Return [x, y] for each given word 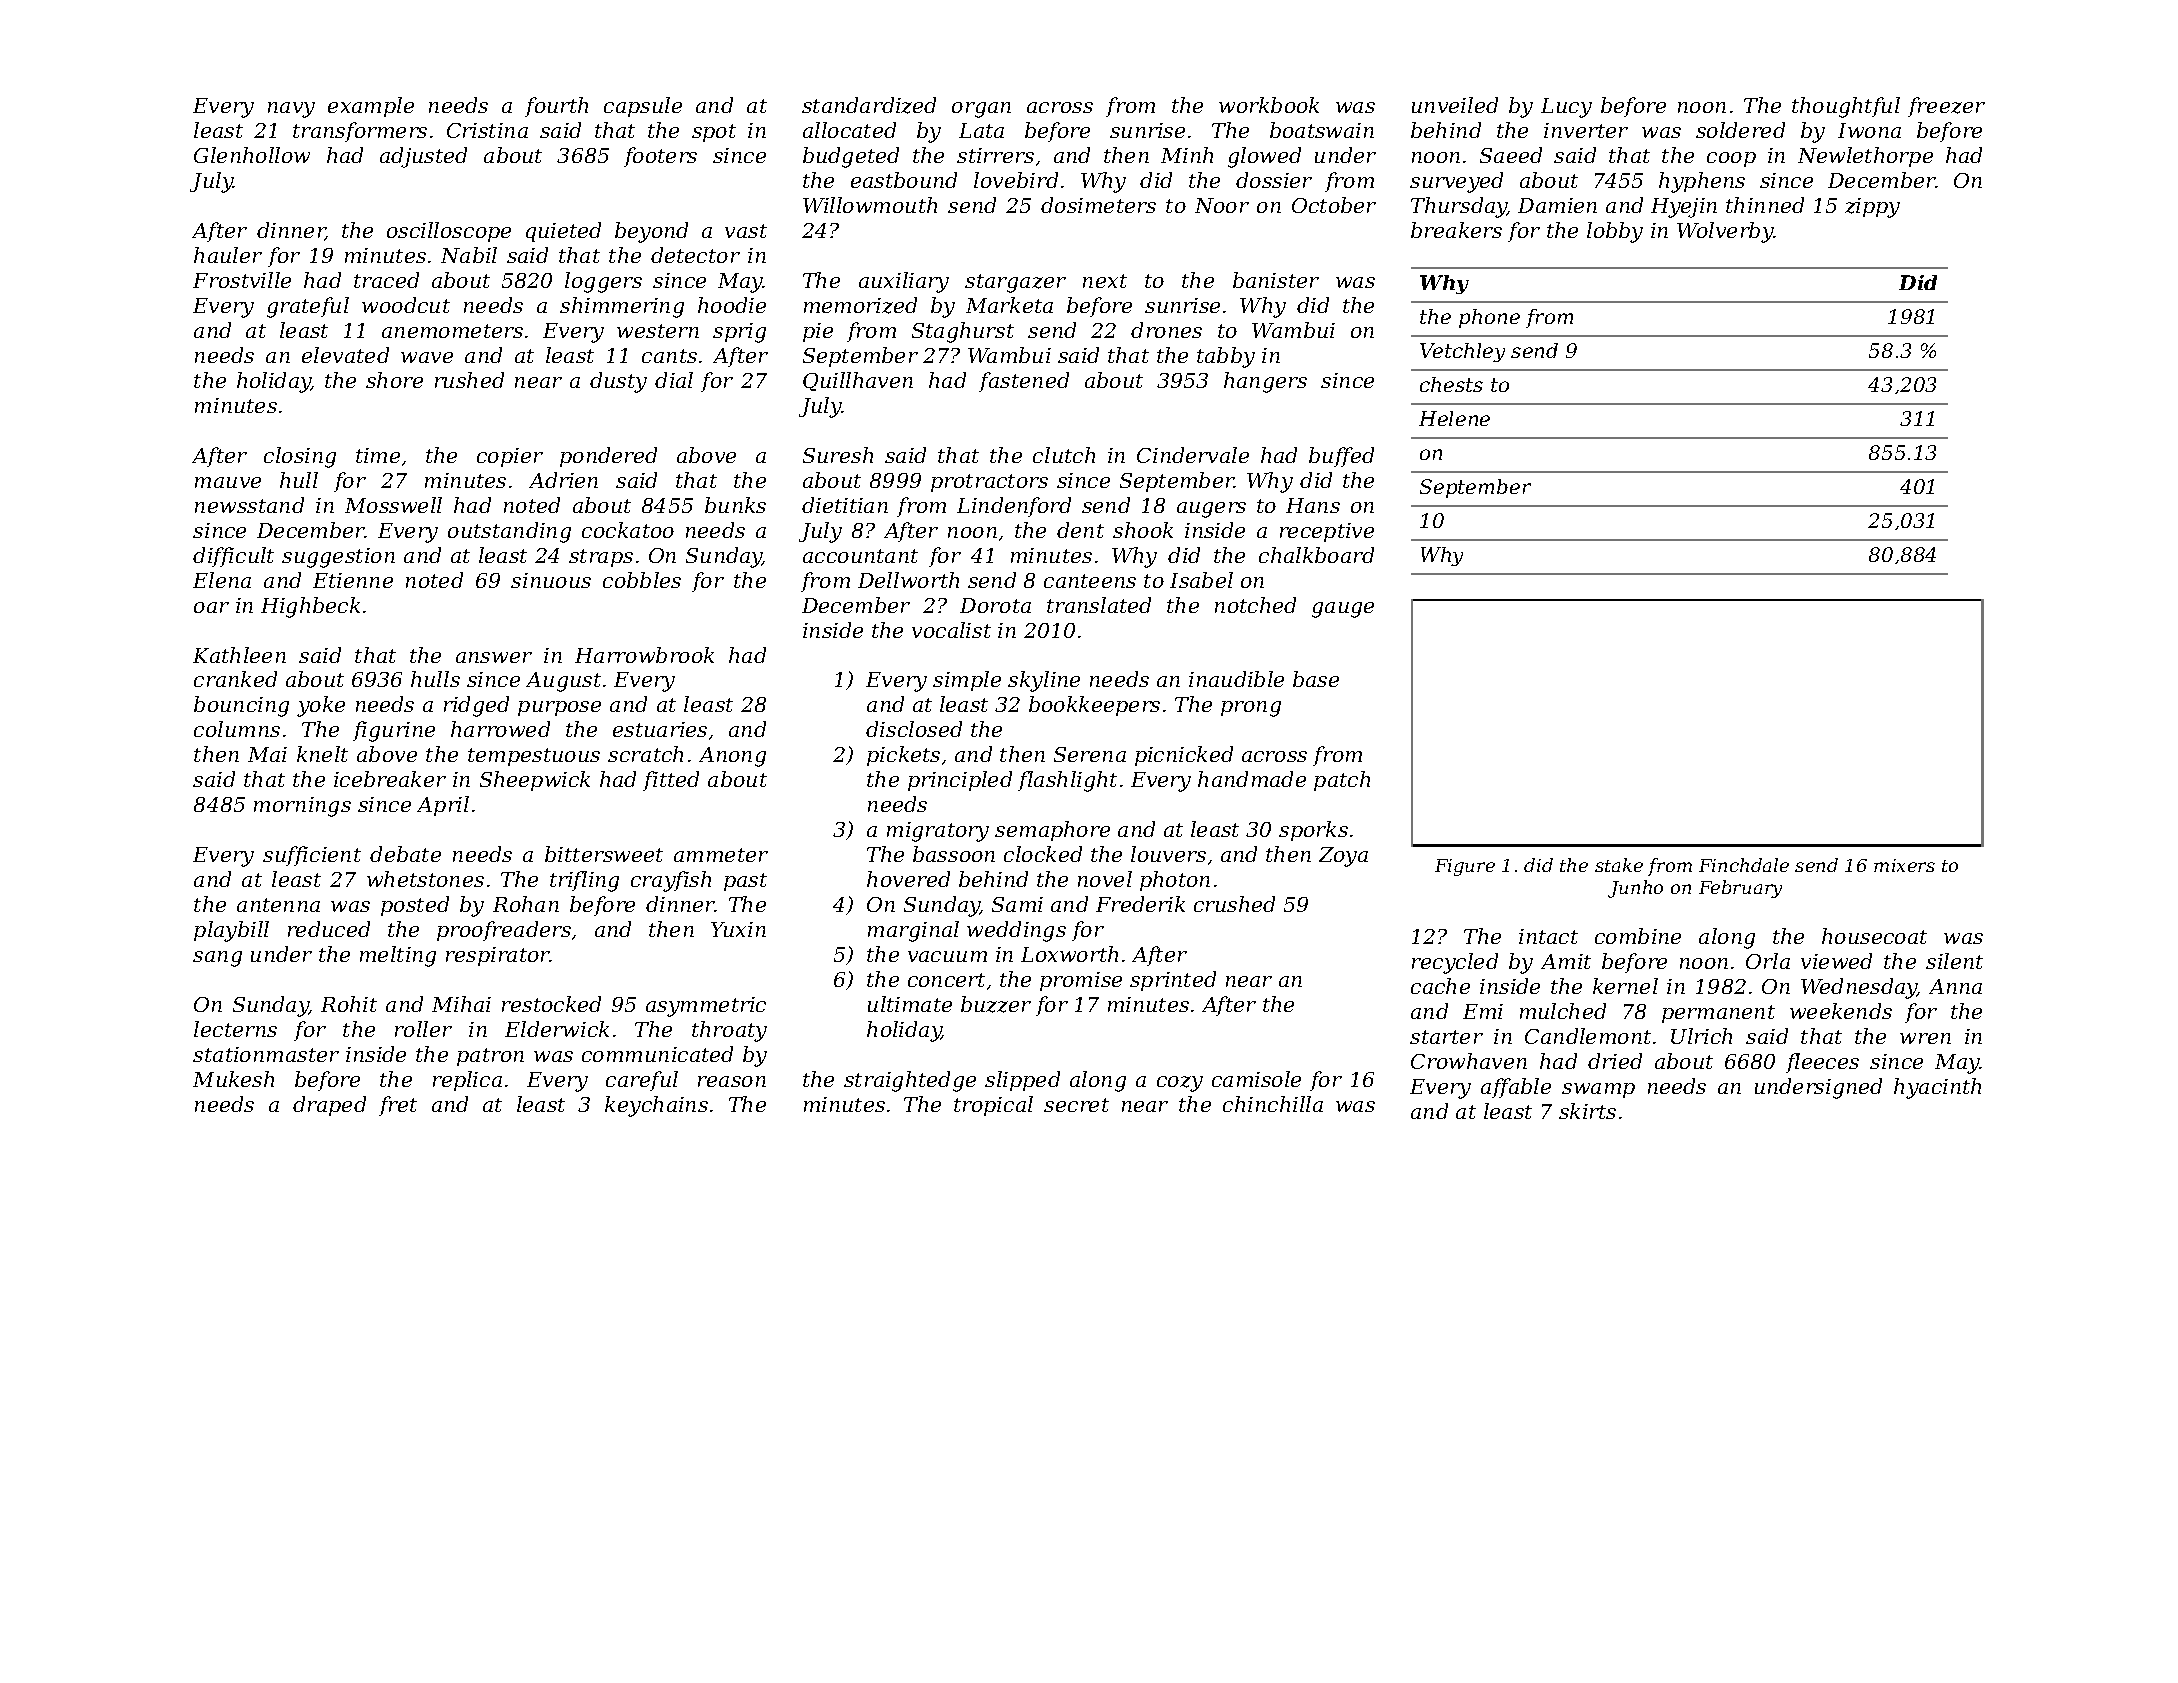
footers [660, 157]
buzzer [996, 1004]
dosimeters [1098, 205]
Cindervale [1193, 455]
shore [394, 380]
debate [405, 854]
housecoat [1874, 936]
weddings [1016, 931]
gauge [1343, 610]
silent [1954, 961]
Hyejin [1684, 208]
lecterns [235, 1029]
